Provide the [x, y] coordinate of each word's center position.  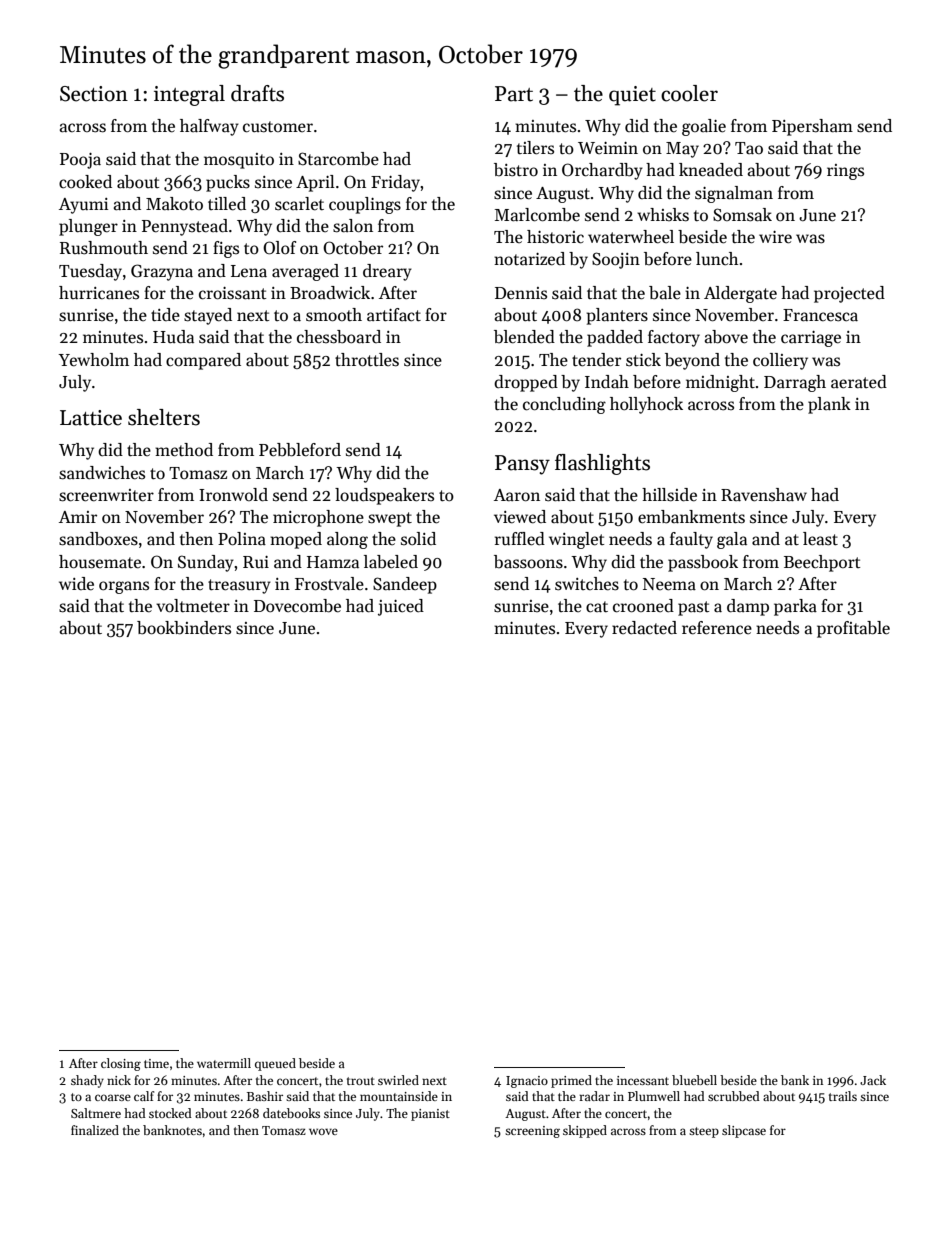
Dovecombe [297, 606]
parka [795, 607]
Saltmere [96, 1113]
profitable [853, 629]
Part [514, 94]
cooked [85, 182]
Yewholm [93, 360]
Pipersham [812, 127]
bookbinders [184, 628]
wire [775, 237]
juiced [401, 607]
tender [596, 360]
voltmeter [193, 606]
